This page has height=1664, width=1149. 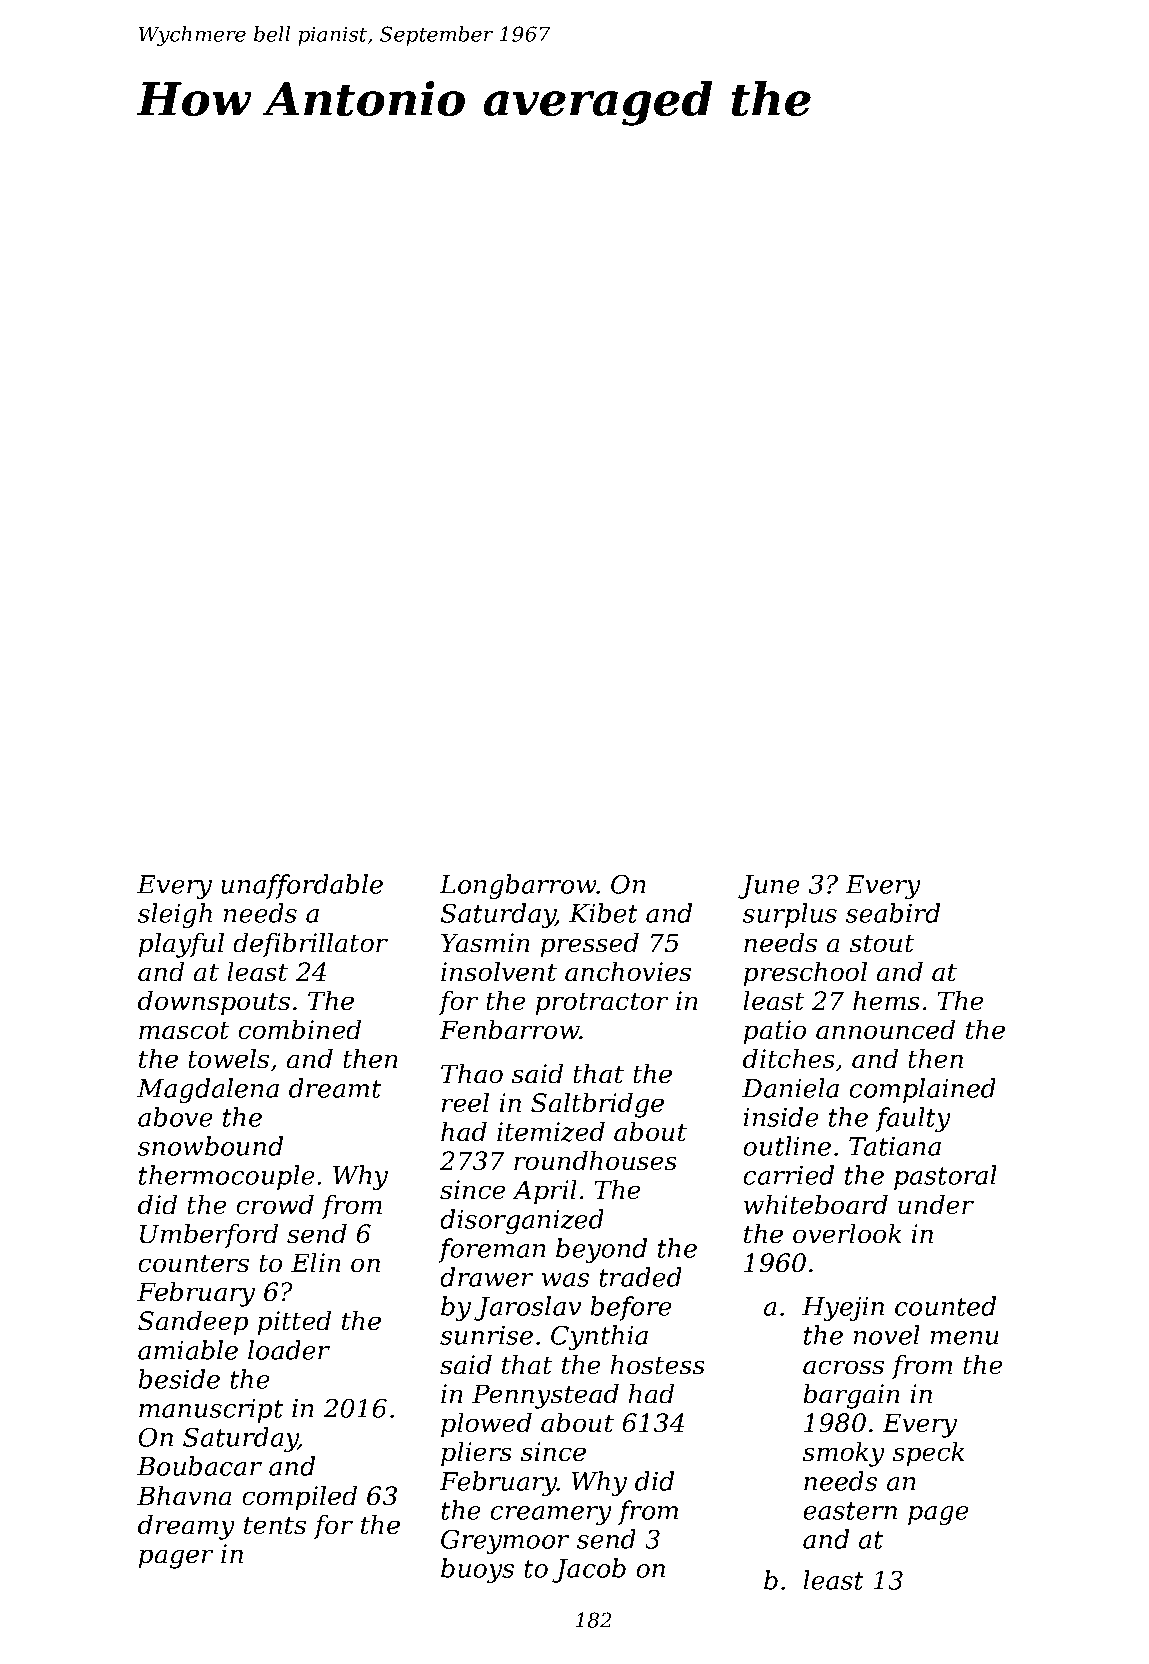 What do you see at coordinates (181, 945) in the page?
I see `playful` at bounding box center [181, 945].
